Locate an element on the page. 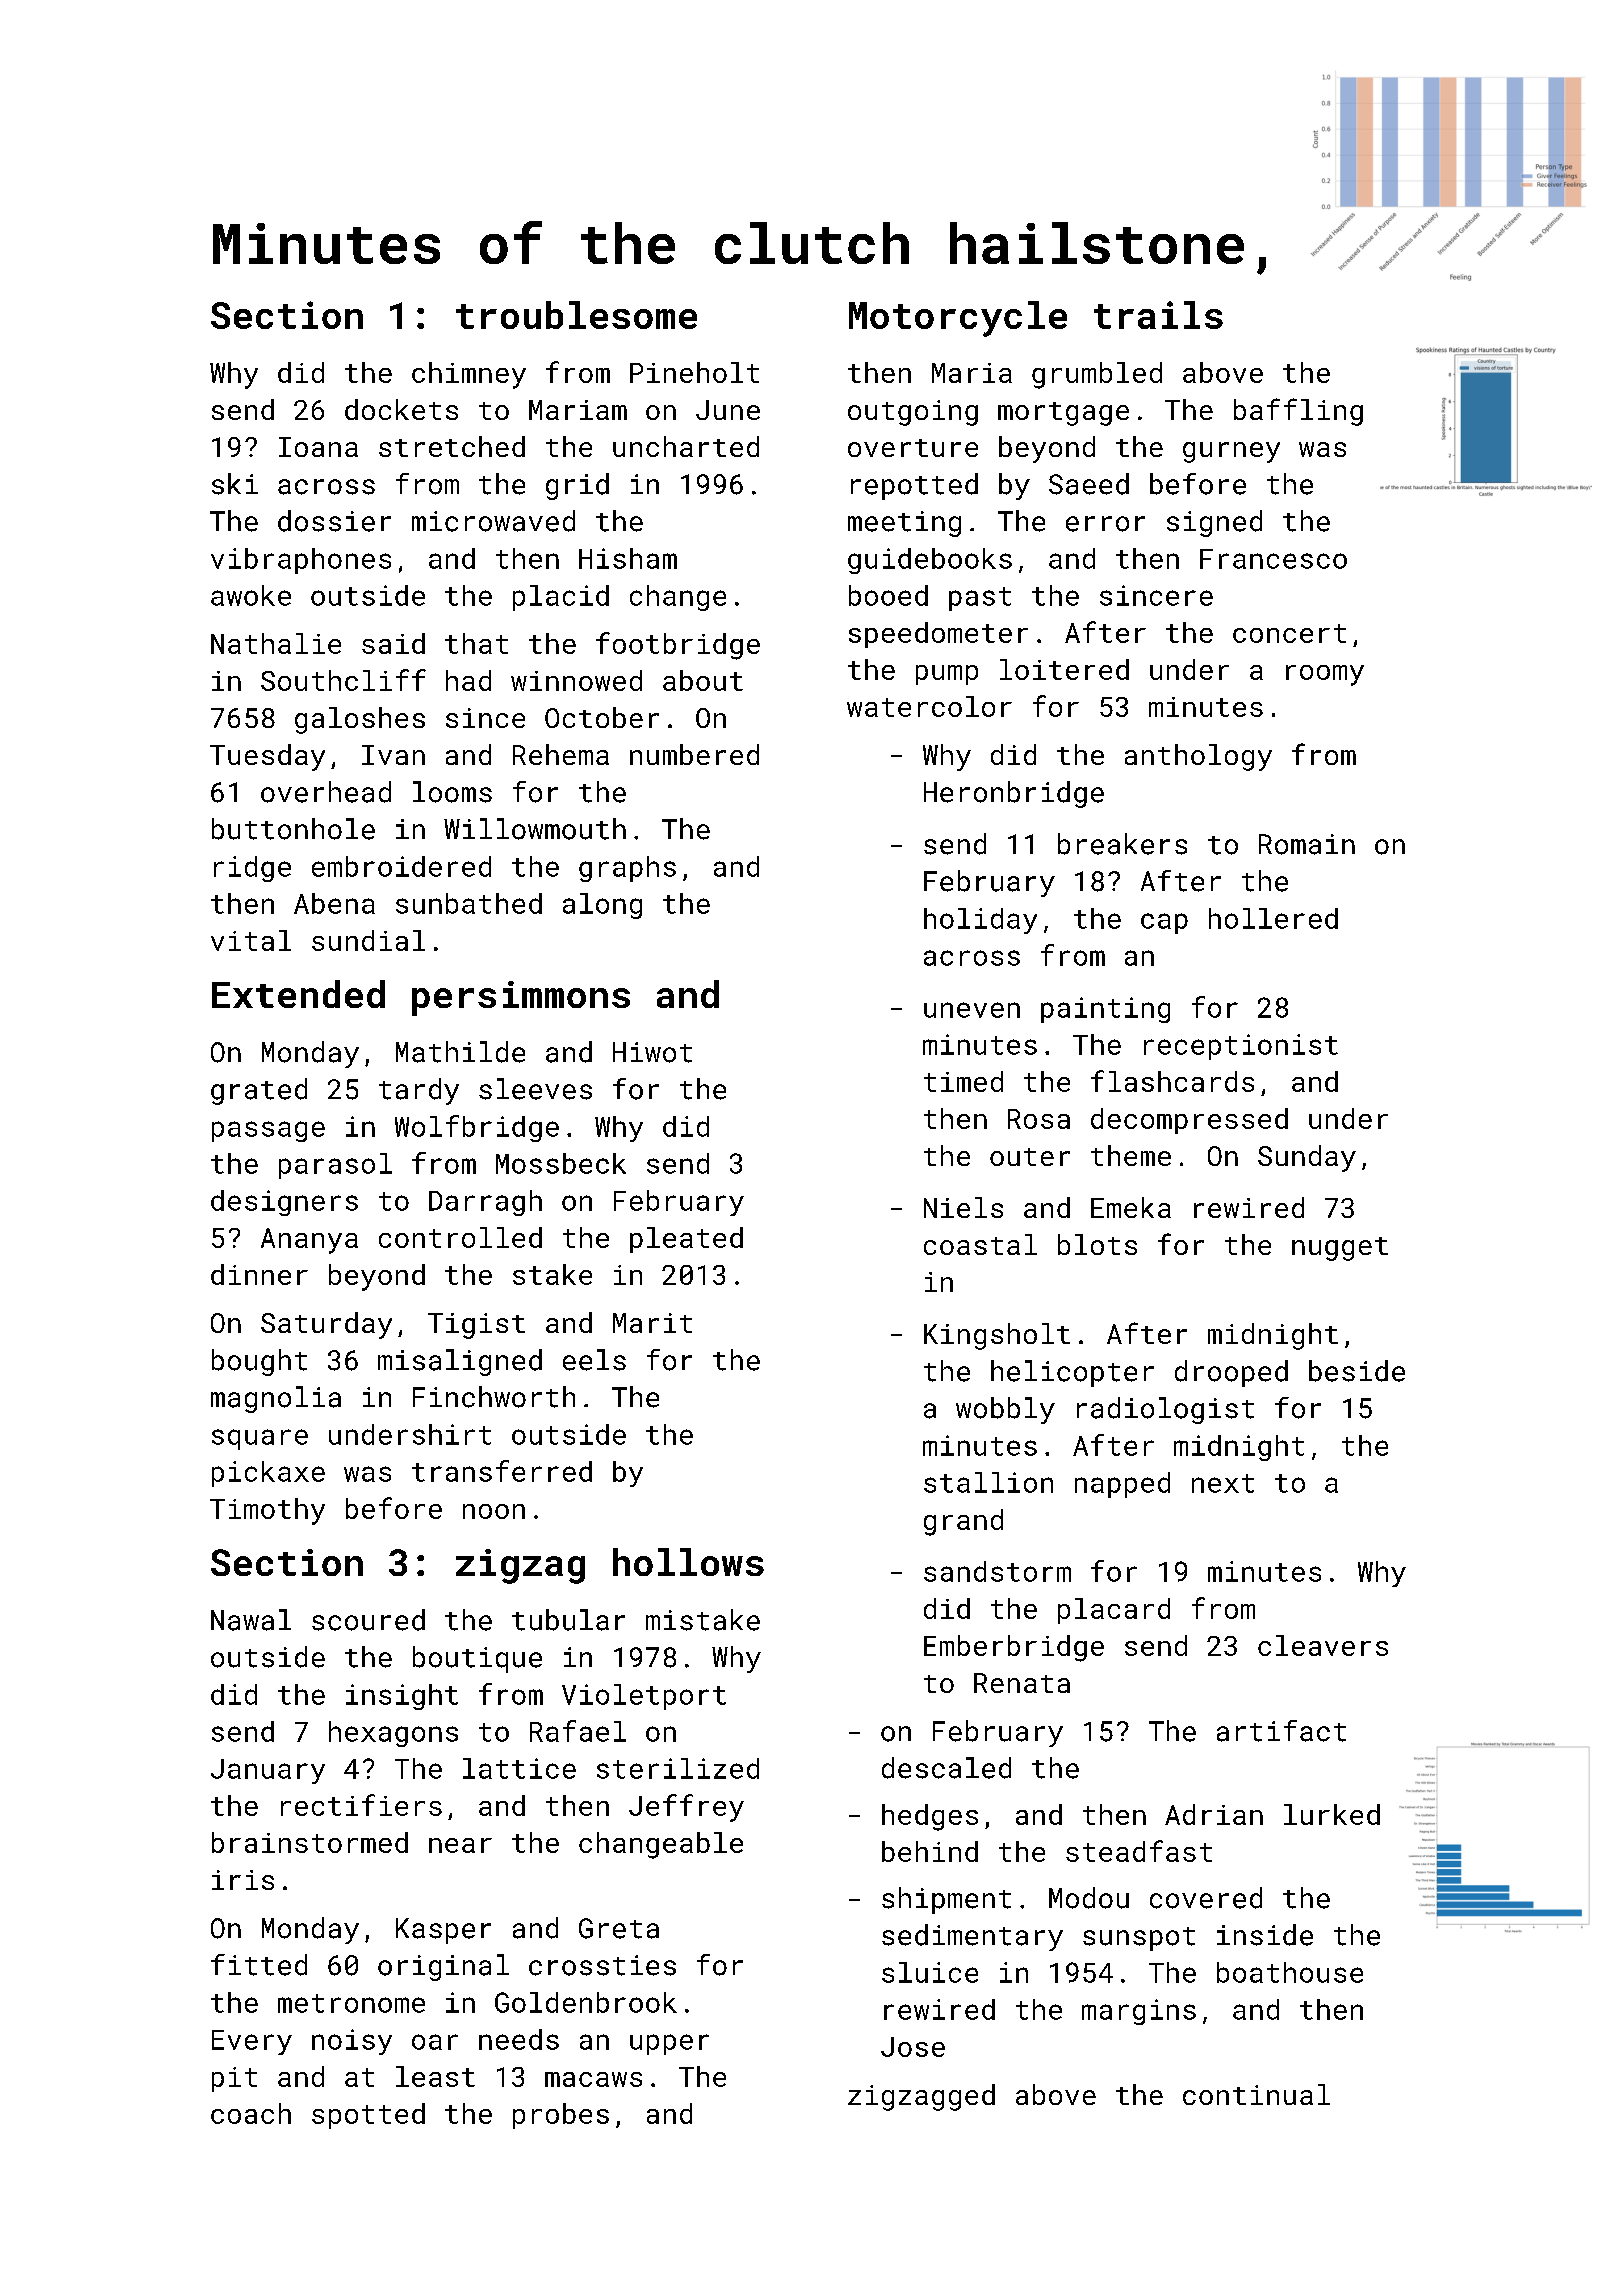 This document has height=2292, width=1620. chimney is located at coordinates (469, 375).
